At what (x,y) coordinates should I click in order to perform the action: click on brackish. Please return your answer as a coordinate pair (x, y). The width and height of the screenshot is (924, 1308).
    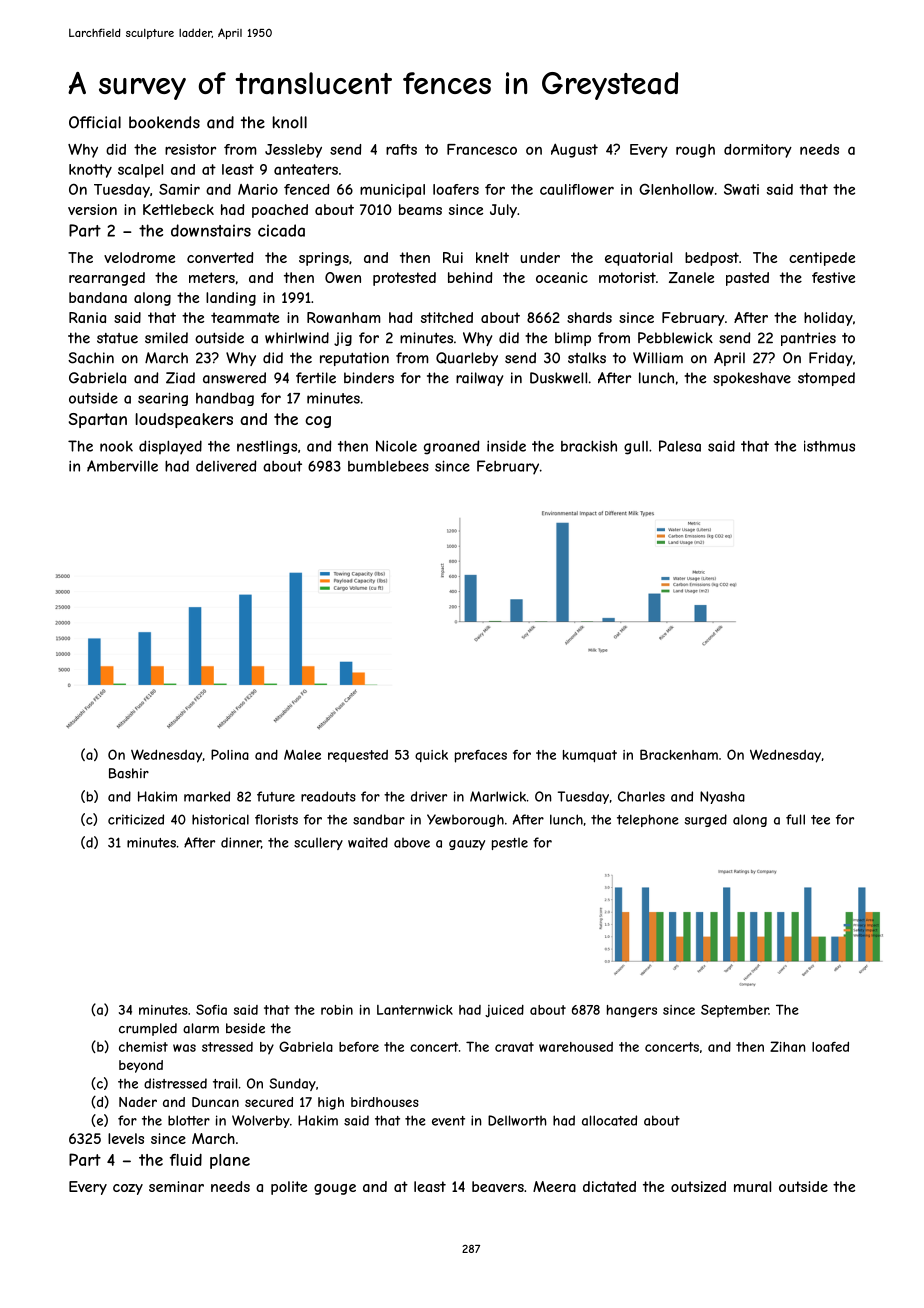
    Looking at the image, I should click on (589, 446).
